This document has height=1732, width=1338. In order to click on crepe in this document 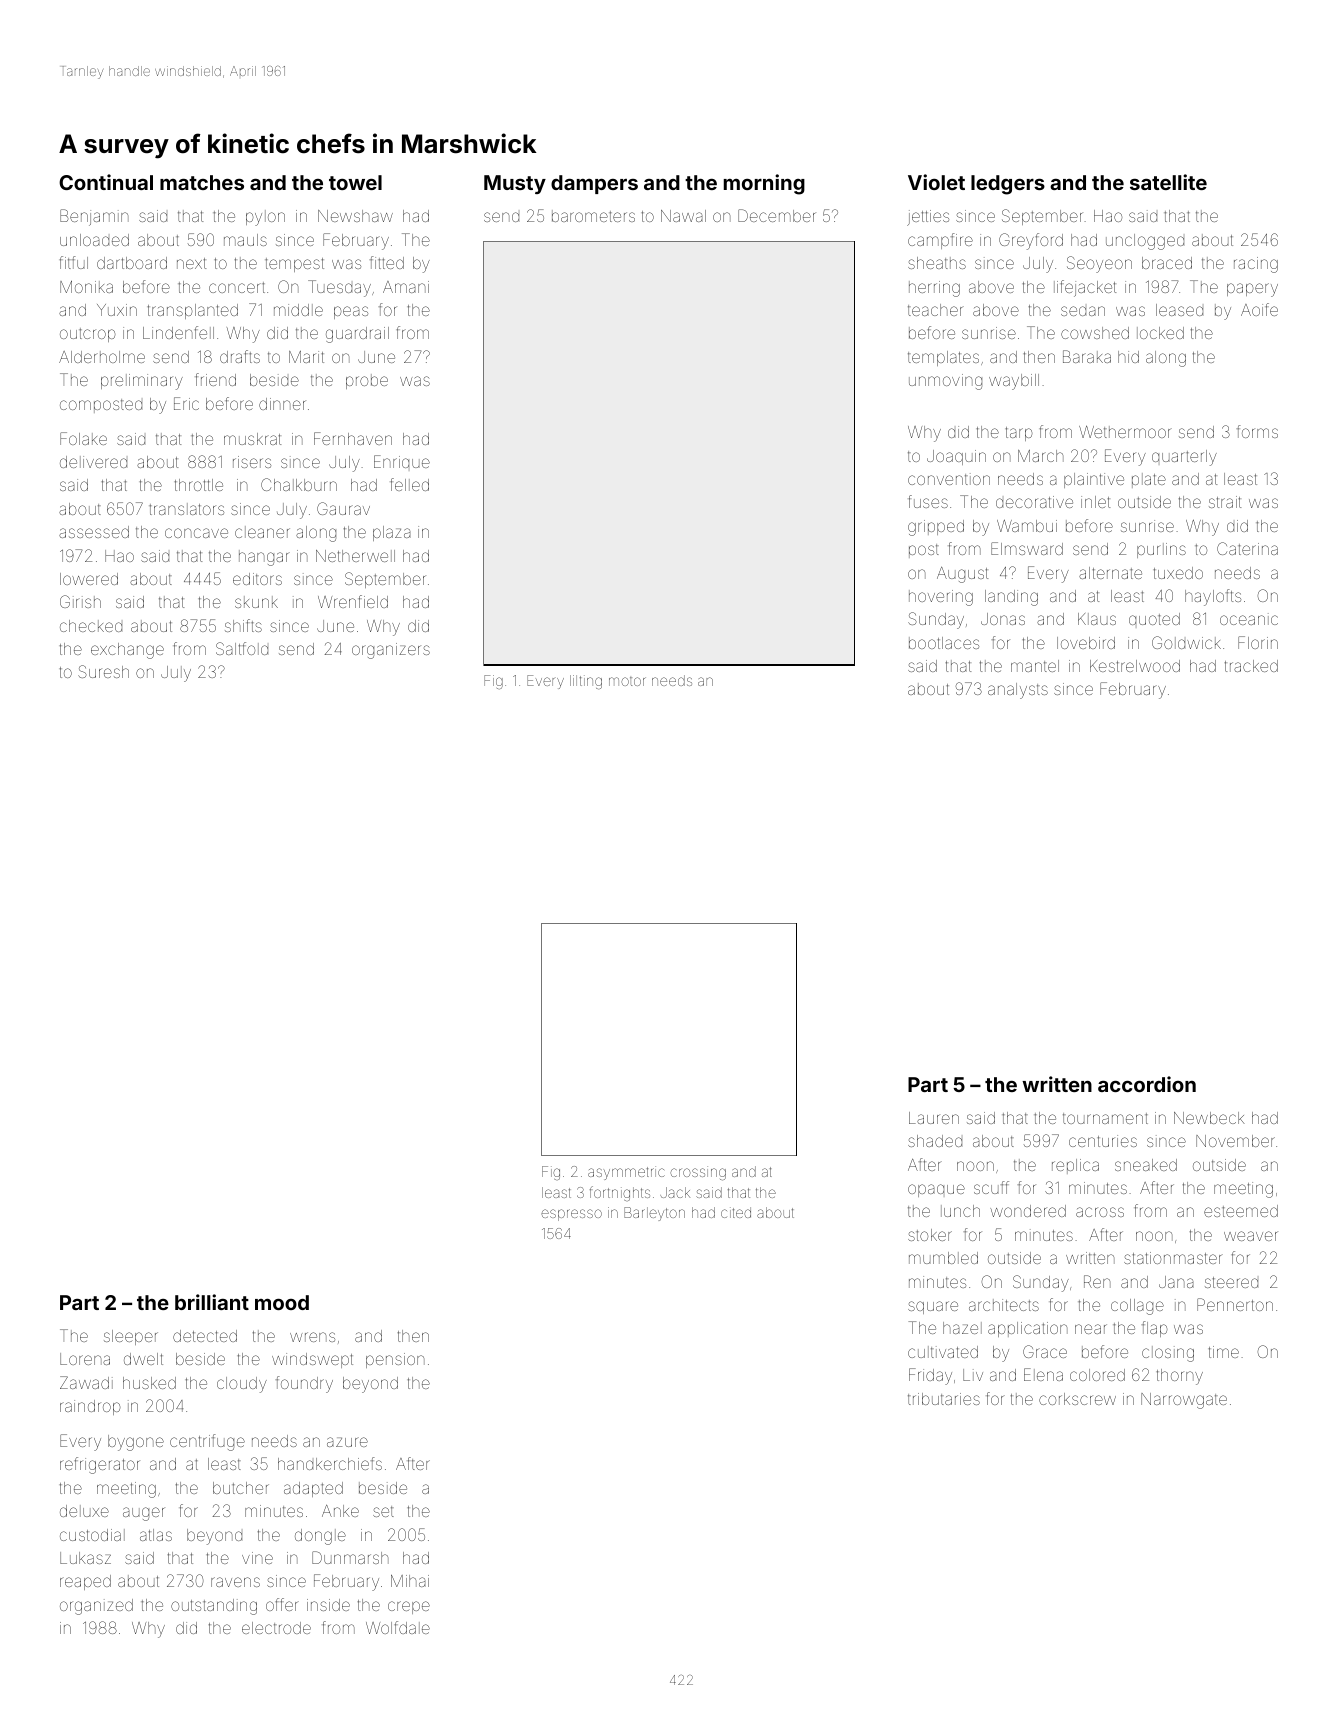, I will do `click(409, 1607)`.
